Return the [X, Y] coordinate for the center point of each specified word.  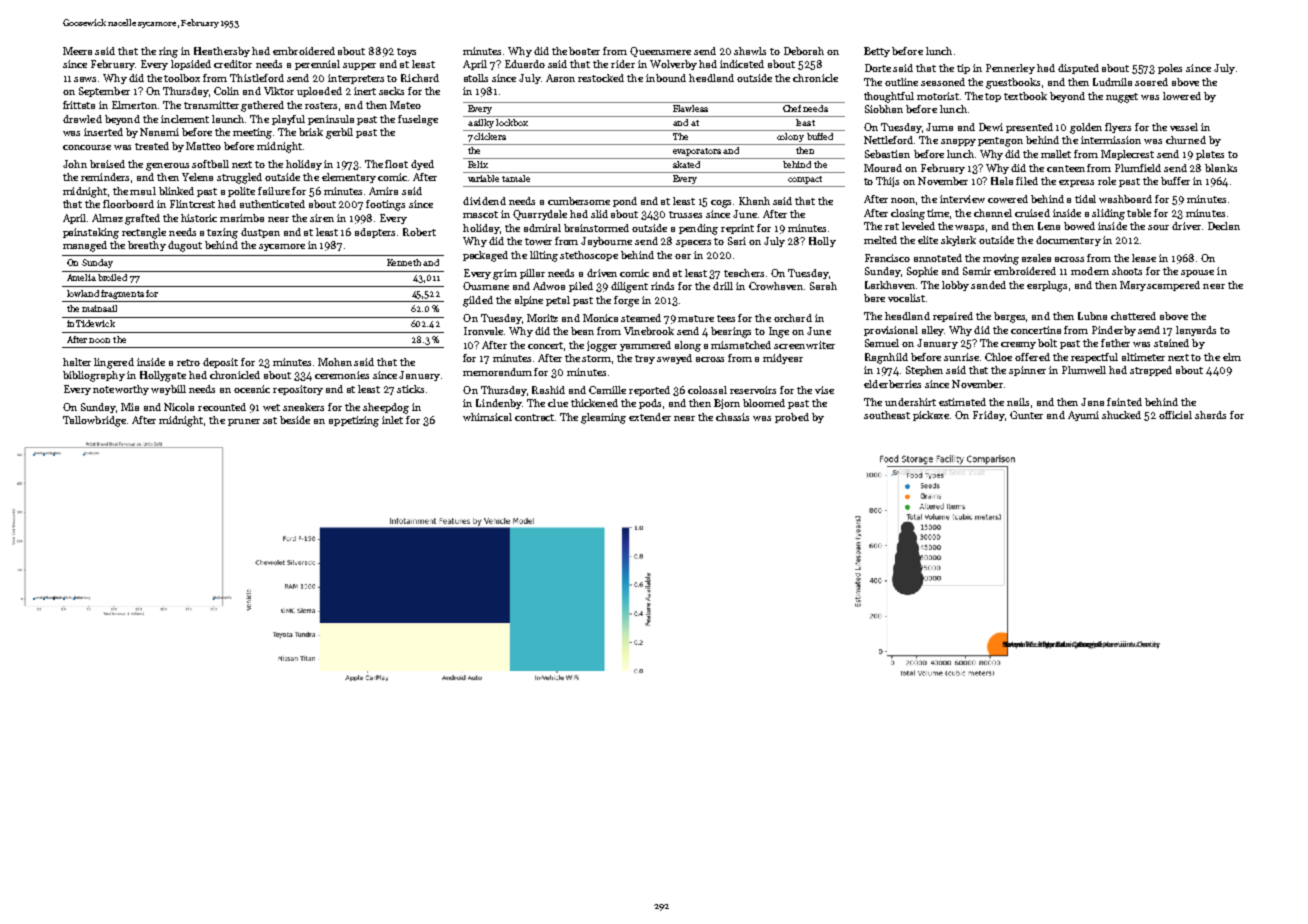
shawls [750, 51]
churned [1186, 140]
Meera [77, 51]
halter [77, 362]
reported [649, 391]
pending [698, 229]
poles [1170, 69]
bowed [1079, 226]
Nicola [179, 407]
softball [210, 164]
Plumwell [1084, 370]
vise [824, 390]
